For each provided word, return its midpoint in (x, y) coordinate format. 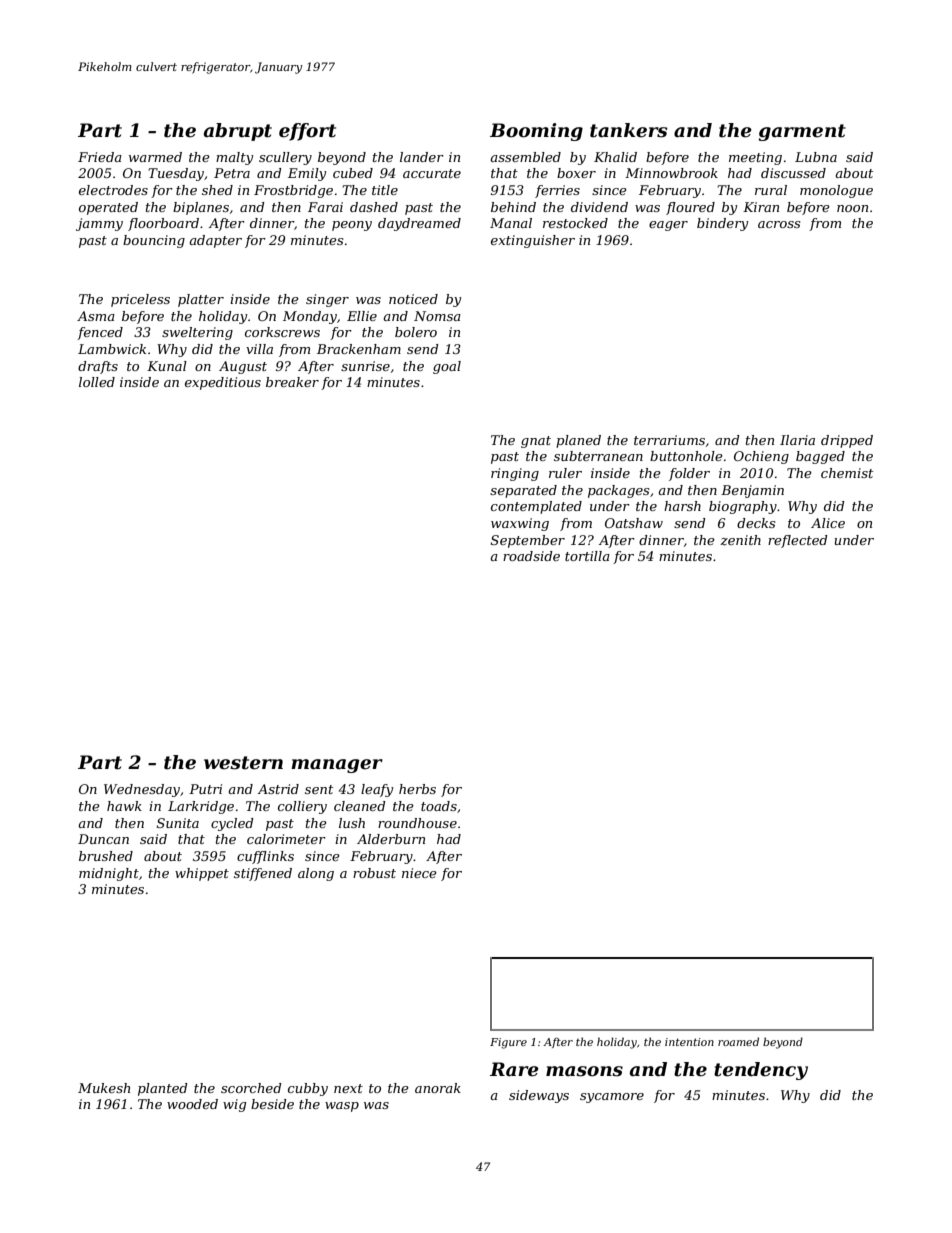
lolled (97, 382)
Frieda (100, 157)
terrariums (669, 440)
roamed (738, 1041)
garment (802, 132)
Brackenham (359, 349)
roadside (531, 556)
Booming (536, 132)
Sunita (178, 823)
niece (419, 873)
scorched (251, 1088)
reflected (798, 541)
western (243, 763)
